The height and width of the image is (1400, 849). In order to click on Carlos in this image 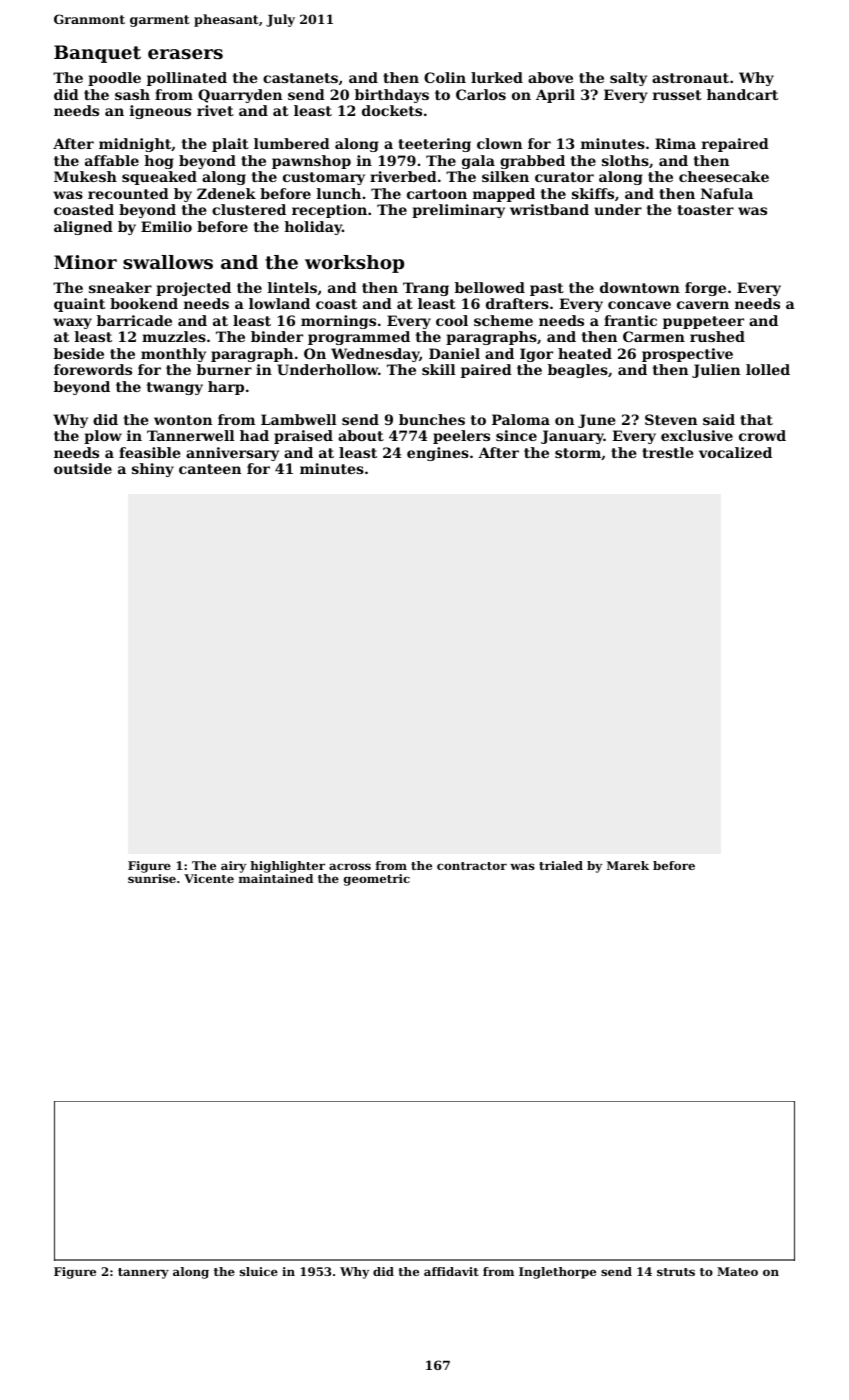, I will do `click(481, 94)`.
